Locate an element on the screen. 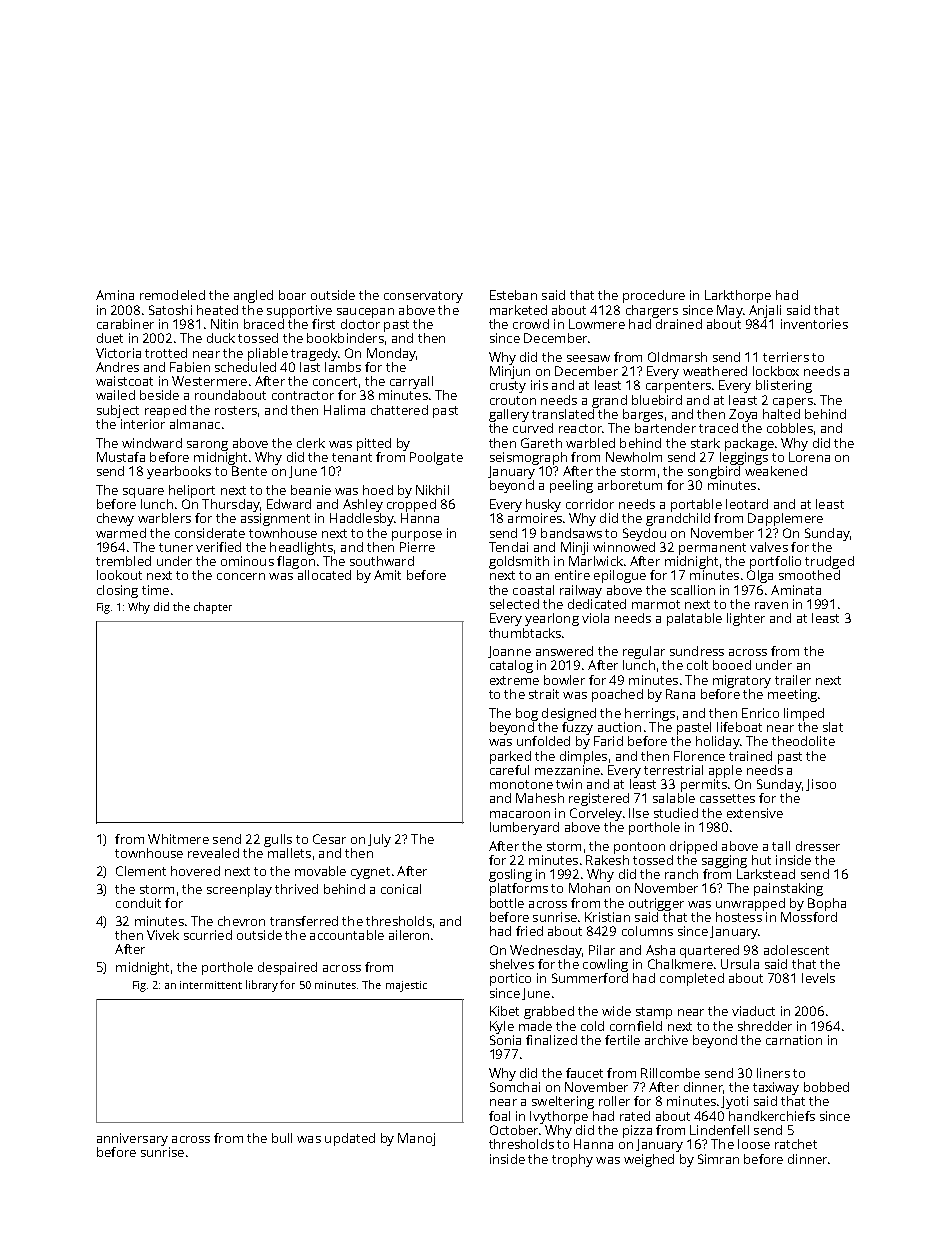 Image resolution: width=952 pixels, height=1233 pixels. trembled is located at coordinates (123, 561).
